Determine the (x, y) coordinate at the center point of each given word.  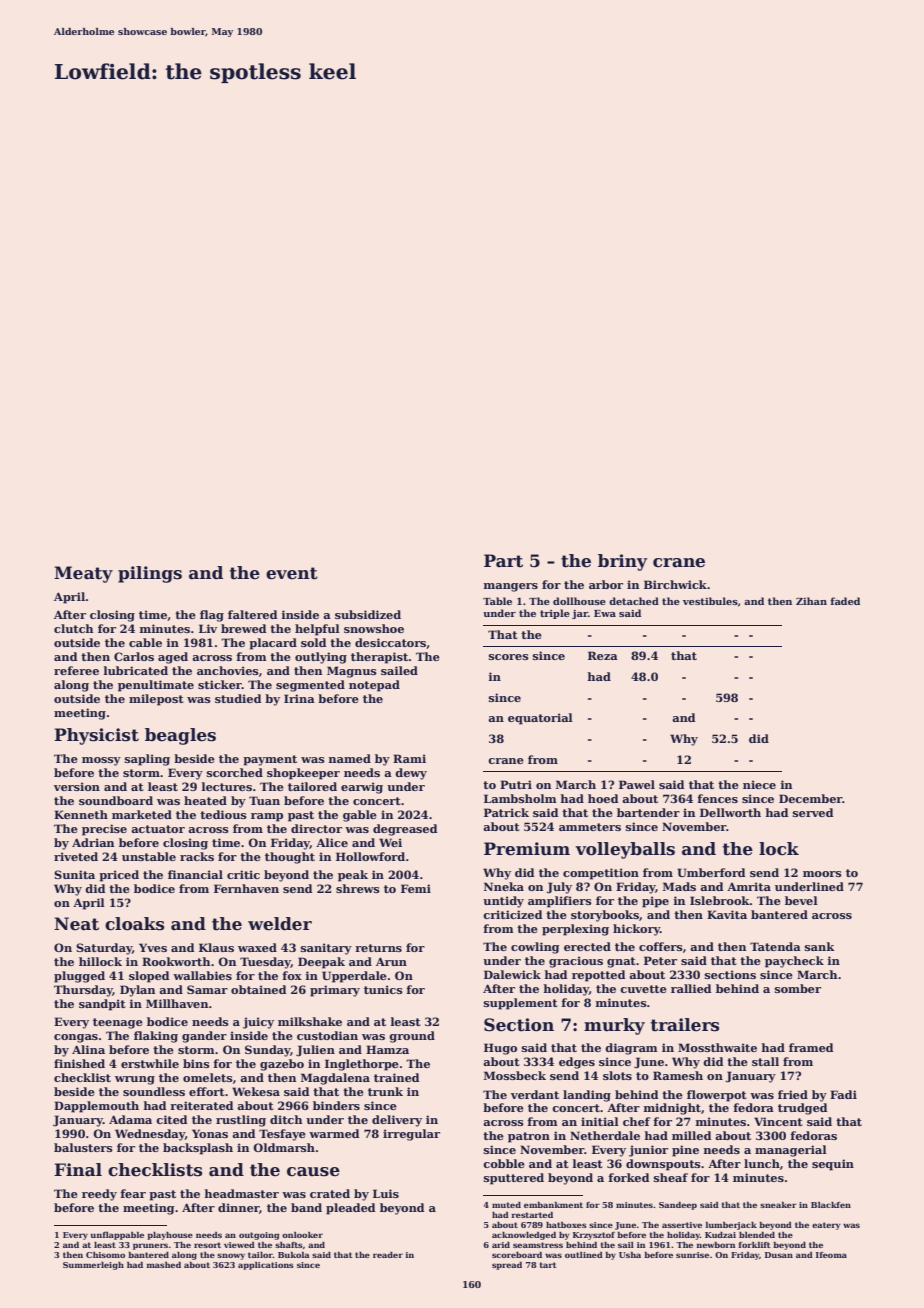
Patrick (506, 812)
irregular (411, 1135)
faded (845, 601)
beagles (180, 736)
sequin (833, 1165)
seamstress (538, 1245)
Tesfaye (282, 1135)
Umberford (711, 872)
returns (378, 948)
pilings (150, 574)
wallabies (202, 975)
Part (503, 561)
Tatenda (775, 946)
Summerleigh (93, 1266)
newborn (715, 1245)
